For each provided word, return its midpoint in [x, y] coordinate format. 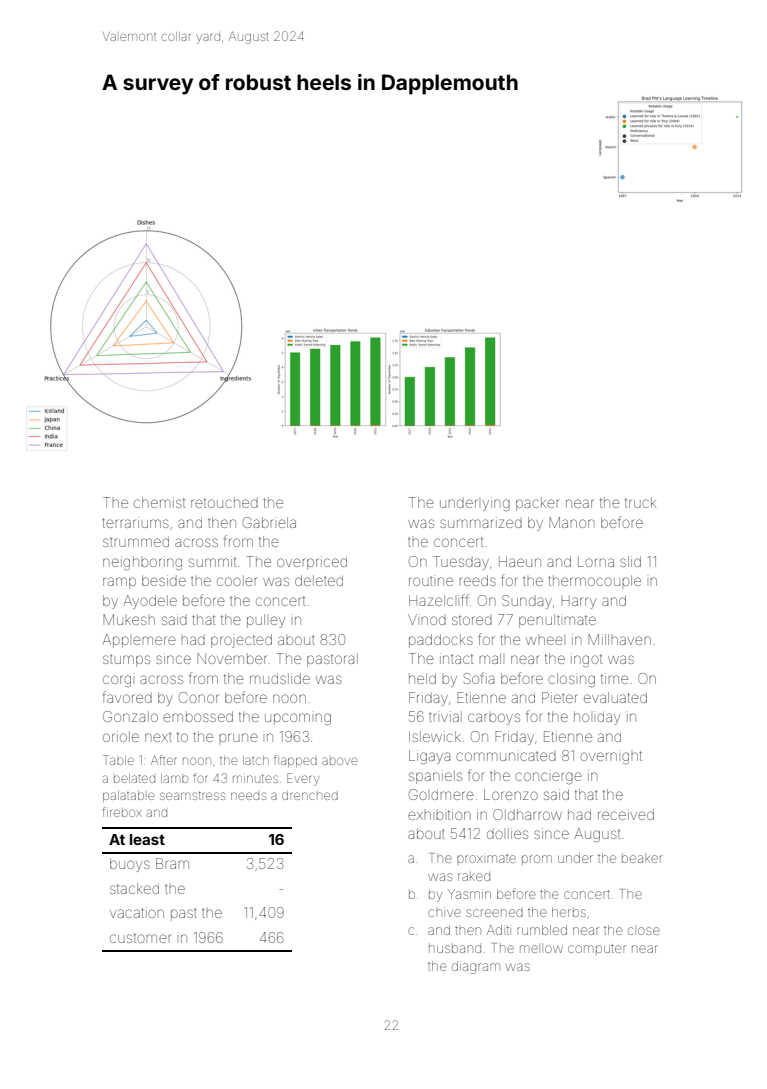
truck [640, 502]
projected [241, 641]
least [147, 839]
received [626, 814]
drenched [310, 795]
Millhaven [619, 639]
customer [141, 938]
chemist [159, 502]
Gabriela [269, 522]
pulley [266, 621]
